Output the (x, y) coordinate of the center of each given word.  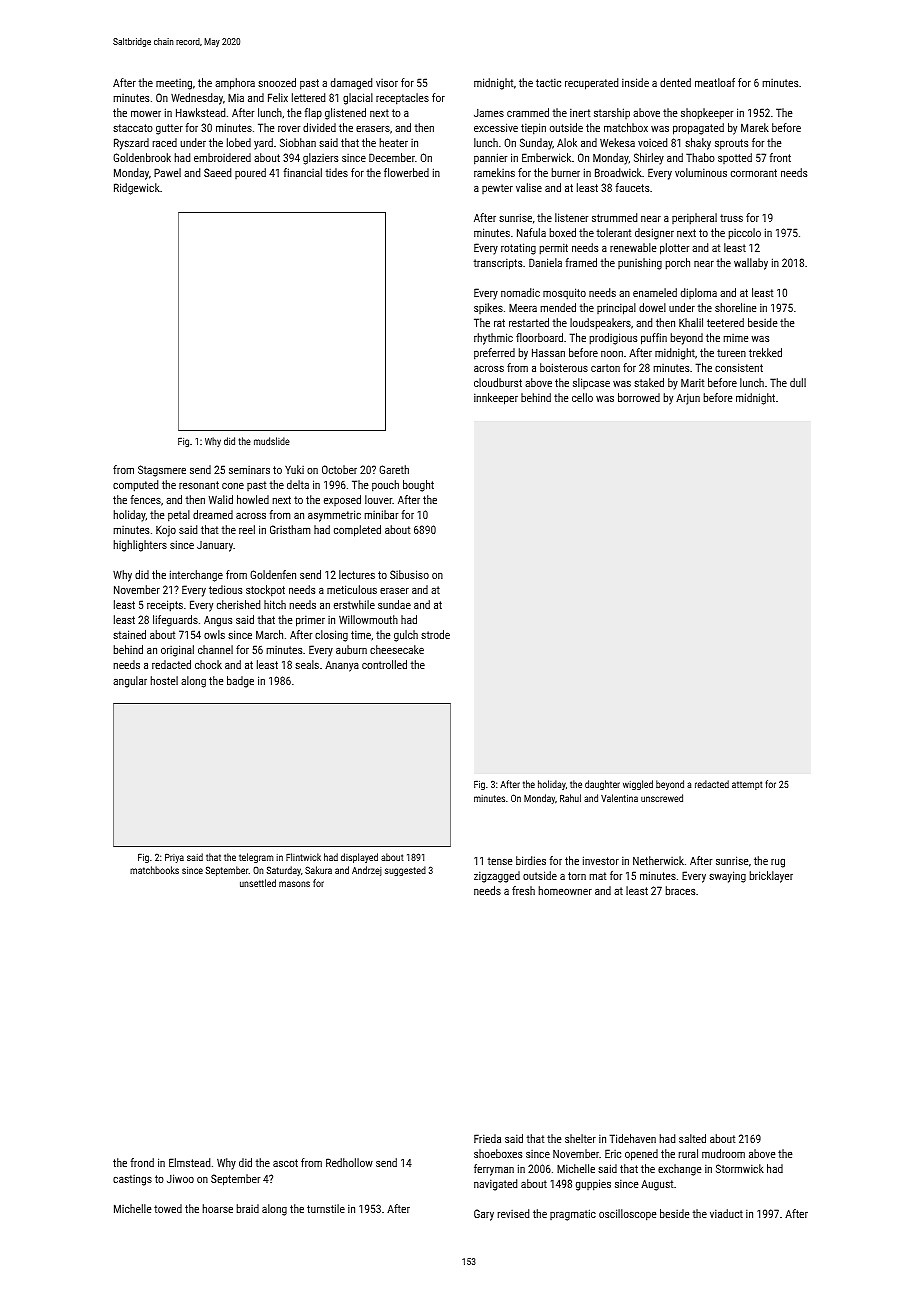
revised (513, 1213)
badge (240, 682)
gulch (406, 636)
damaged (351, 84)
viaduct (726, 1213)
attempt (747, 785)
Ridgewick (137, 189)
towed (168, 1208)
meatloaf (715, 82)
